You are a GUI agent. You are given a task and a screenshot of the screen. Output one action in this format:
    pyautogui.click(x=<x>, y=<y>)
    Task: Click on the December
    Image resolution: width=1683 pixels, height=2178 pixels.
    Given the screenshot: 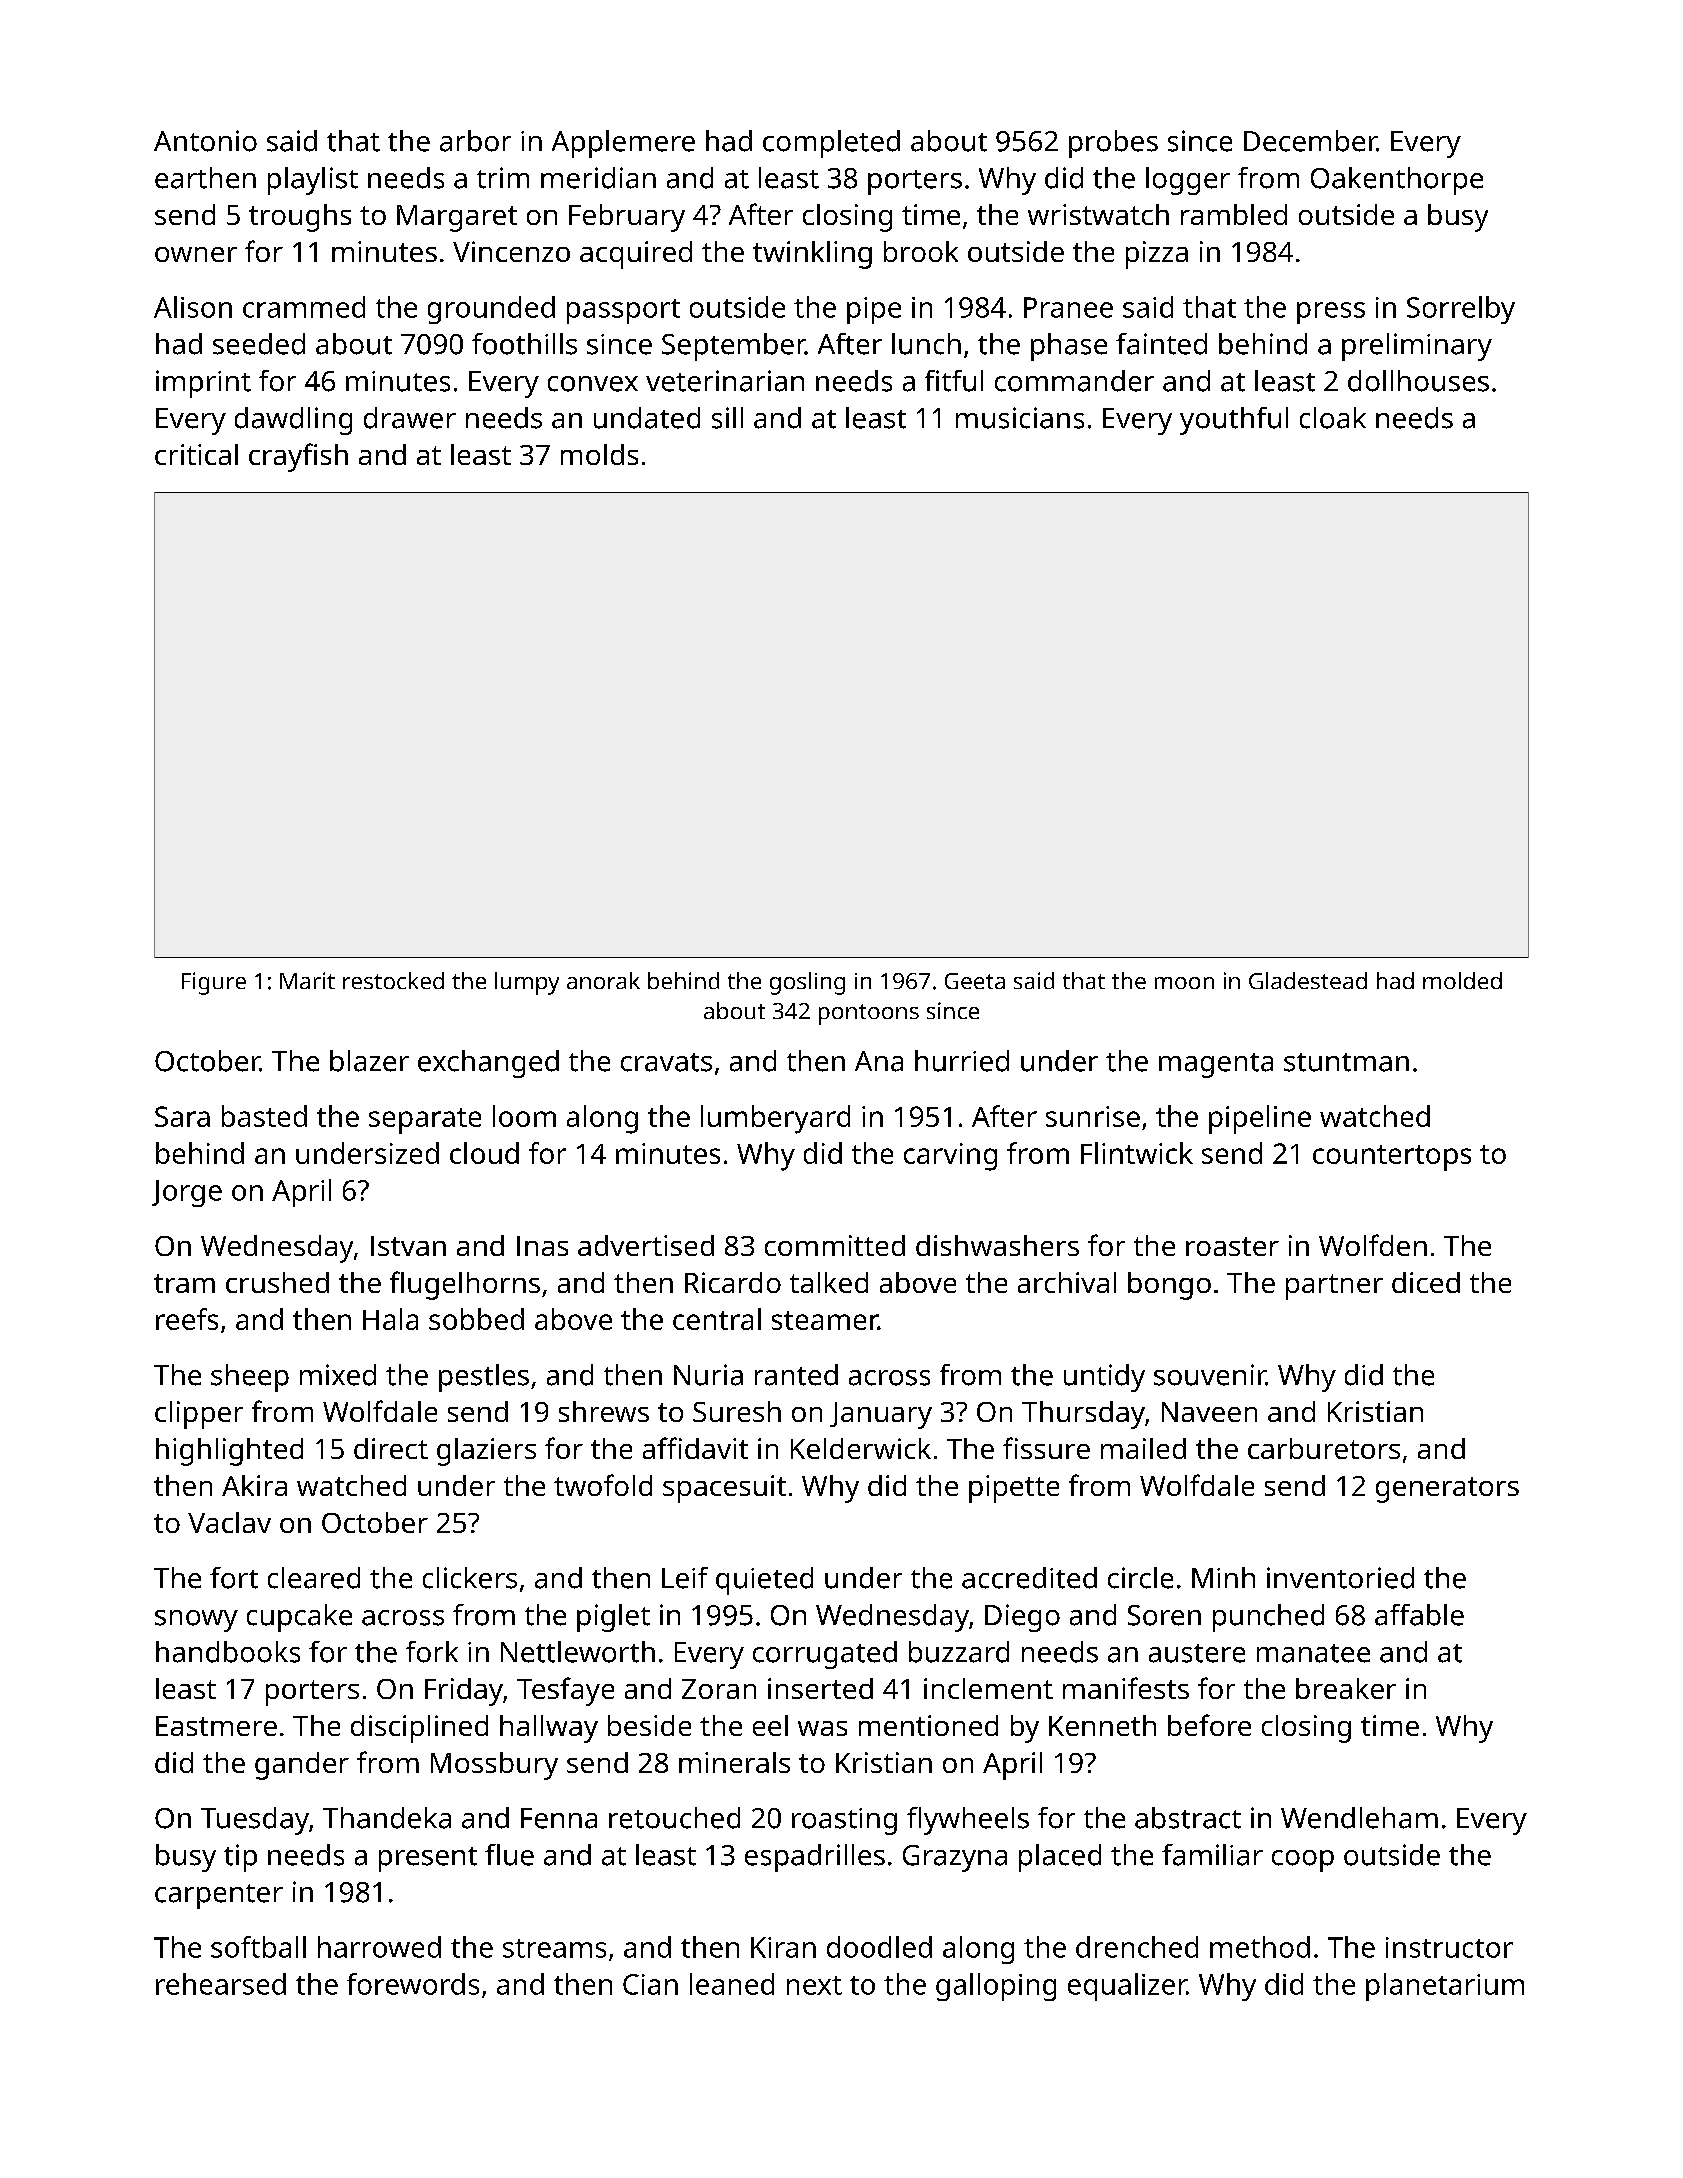 What is the action you would take?
    pyautogui.click(x=1310, y=141)
